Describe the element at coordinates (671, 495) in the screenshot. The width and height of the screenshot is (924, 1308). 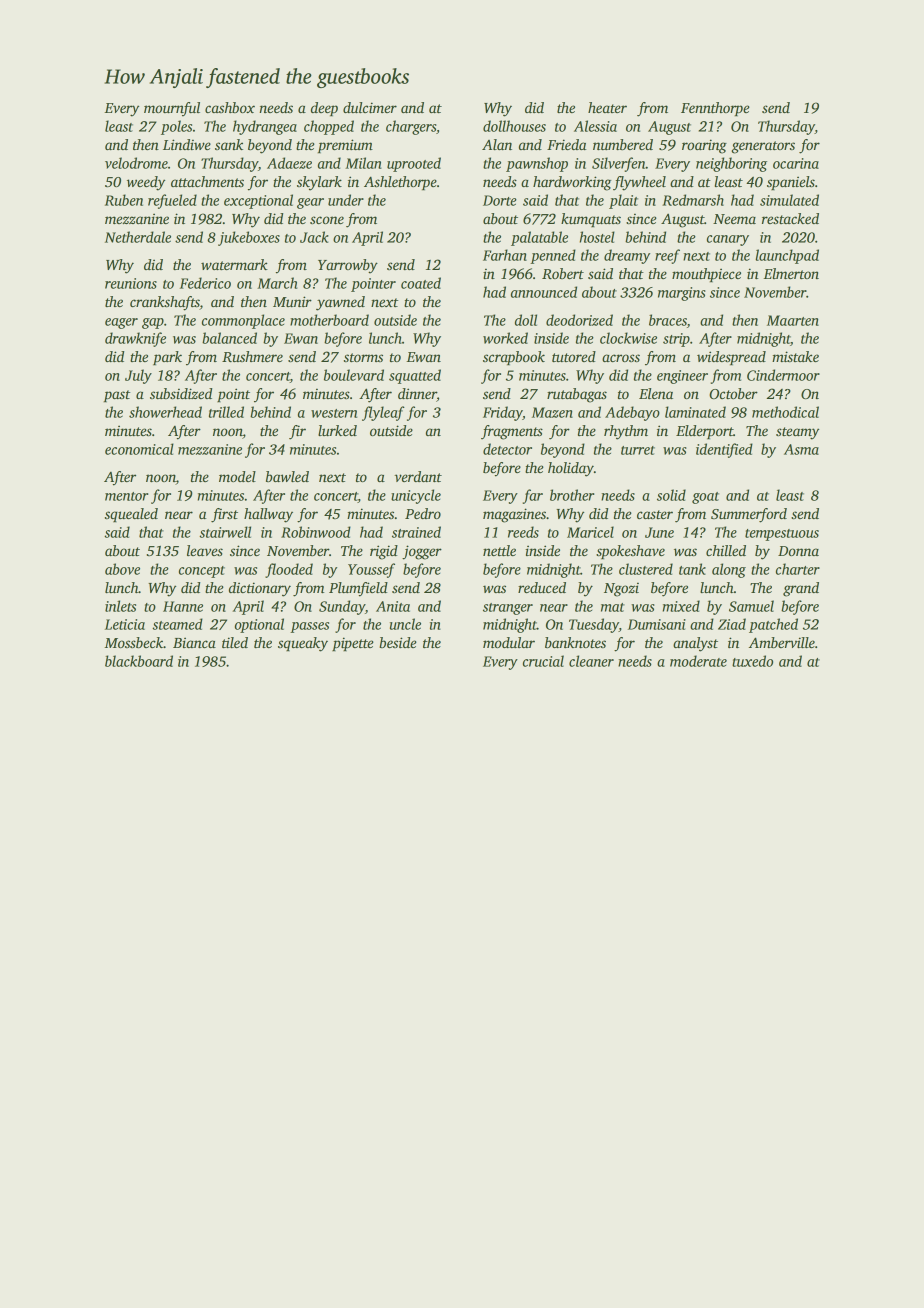
I see `solid` at that location.
